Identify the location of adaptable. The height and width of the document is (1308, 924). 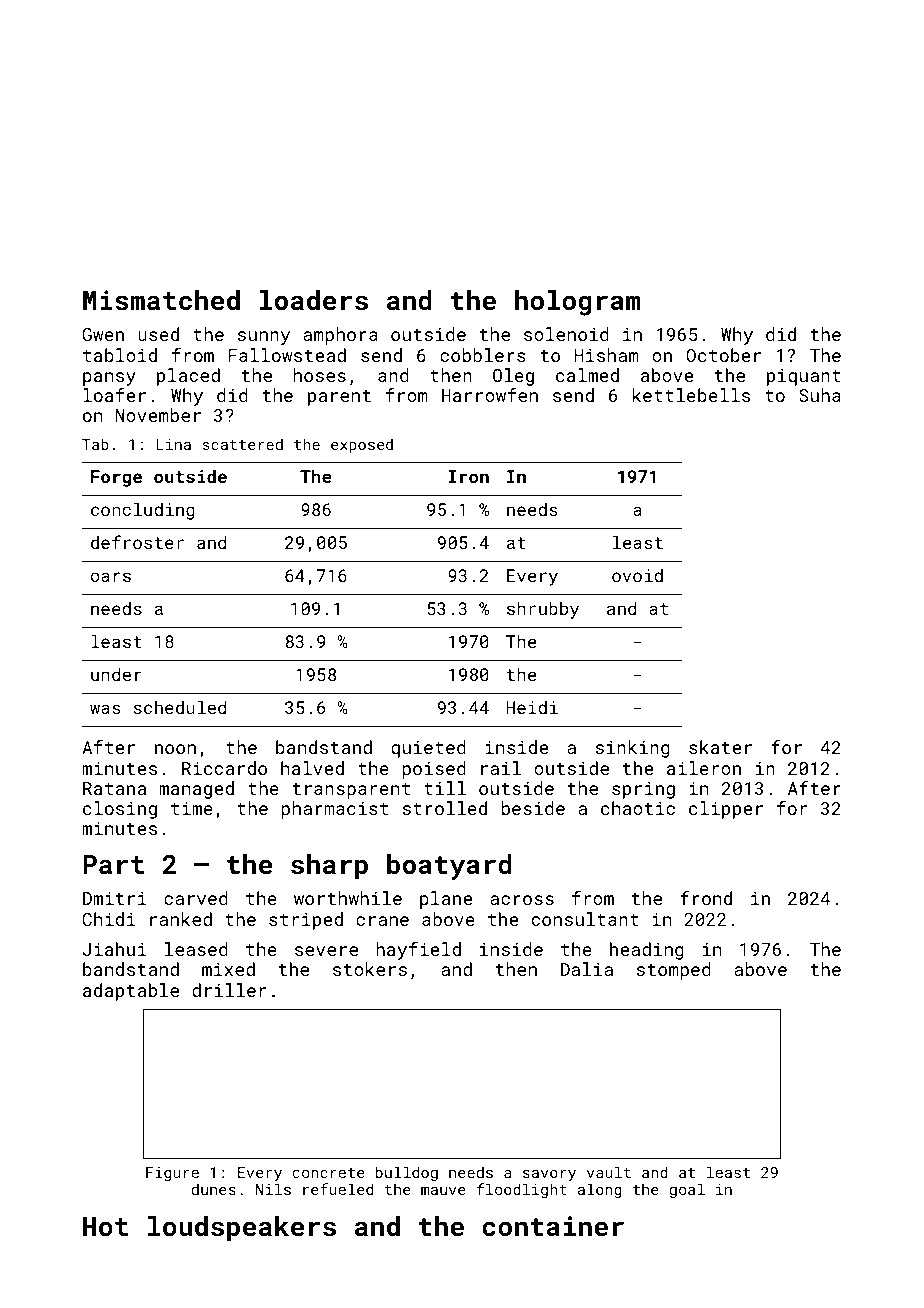
(131, 992).
